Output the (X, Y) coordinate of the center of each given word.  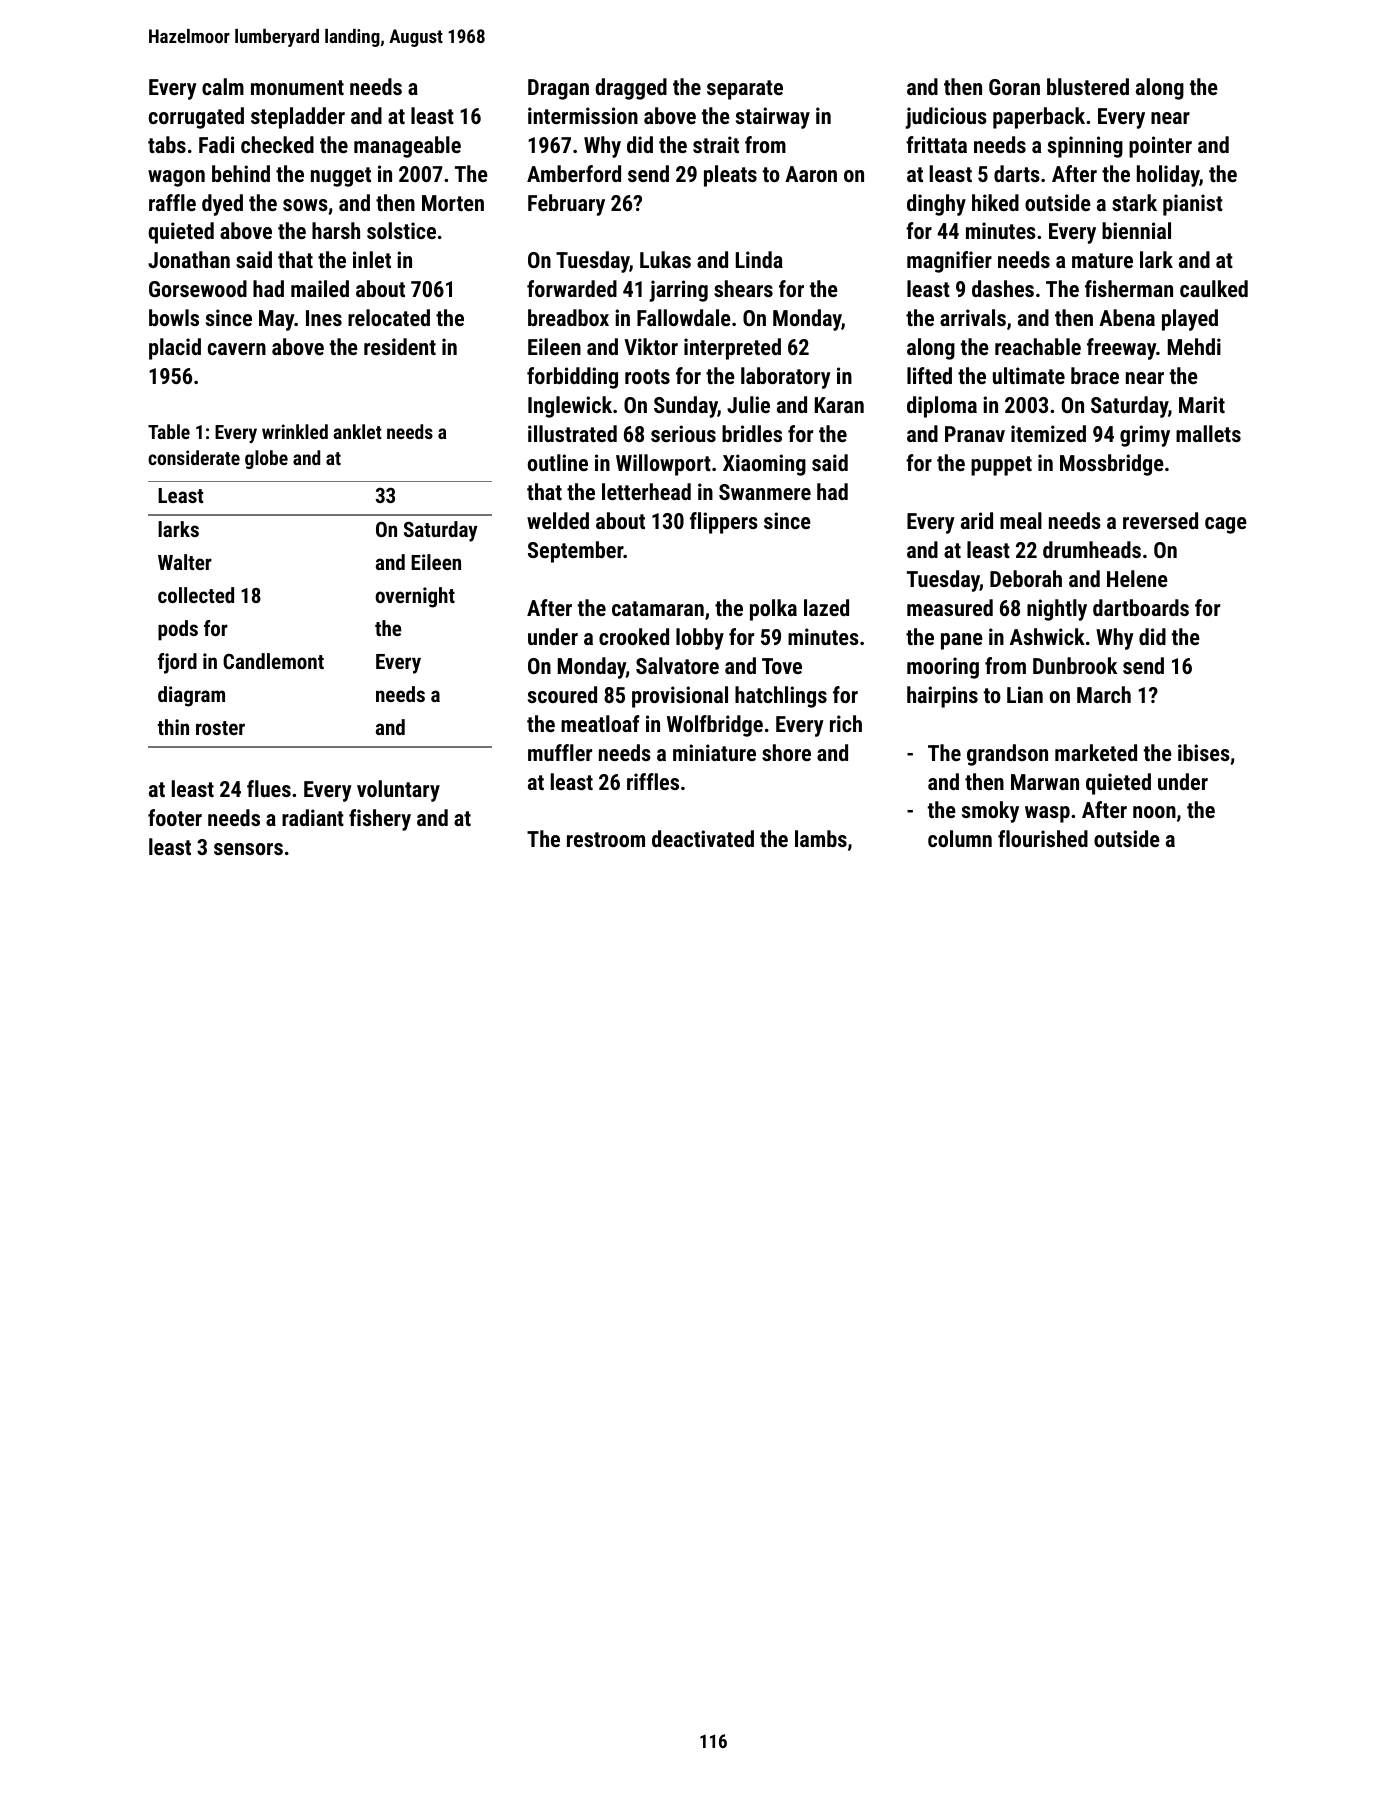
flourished (1043, 838)
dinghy (936, 205)
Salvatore (677, 665)
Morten (453, 203)
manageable (407, 147)
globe (266, 459)
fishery (380, 820)
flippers (724, 523)
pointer (1160, 147)
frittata (936, 144)
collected (196, 595)
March (1104, 694)
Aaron (811, 174)
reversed (1160, 520)
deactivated (703, 838)
